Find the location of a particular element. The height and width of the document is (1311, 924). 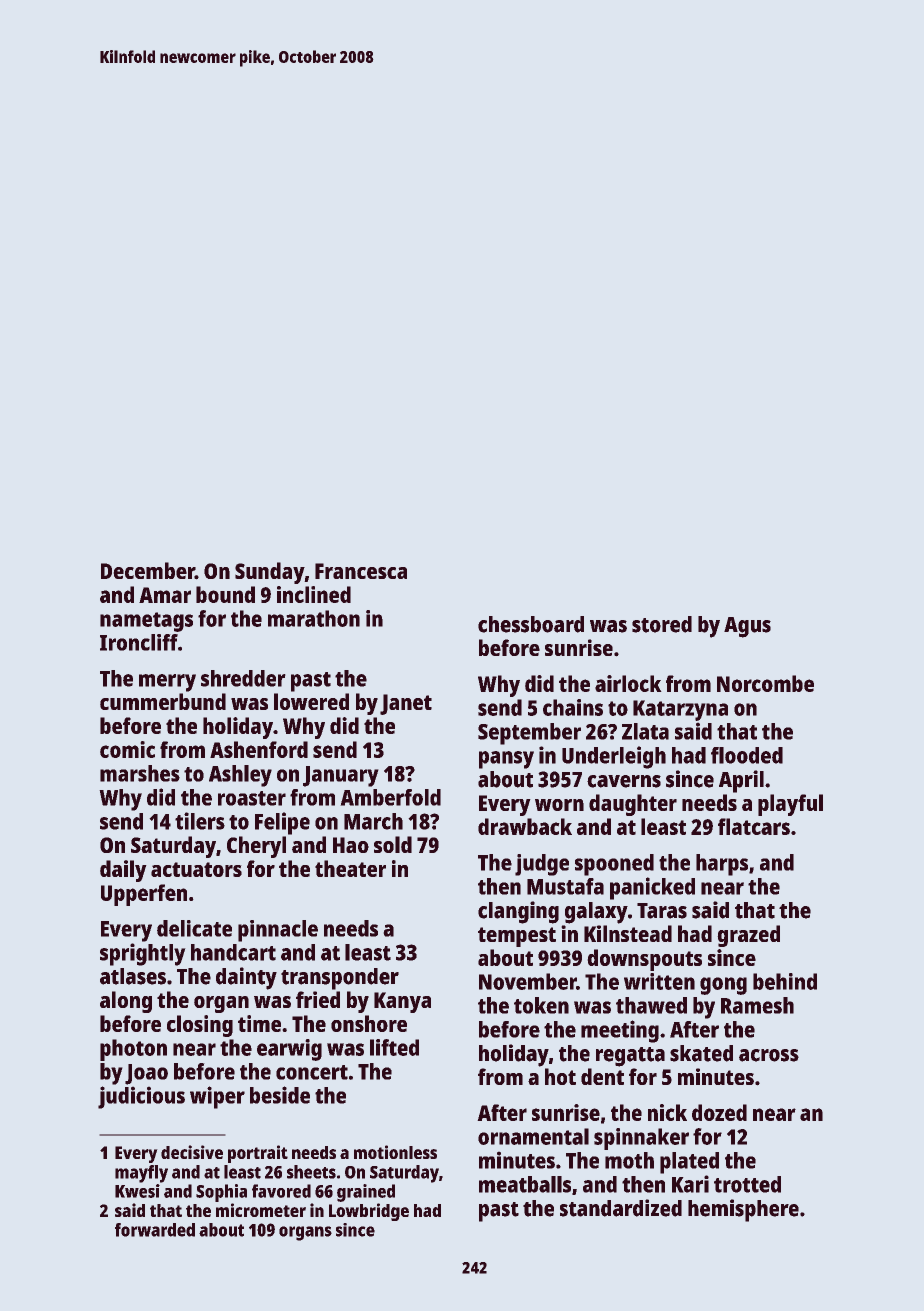

Kari is located at coordinates (690, 1184).
